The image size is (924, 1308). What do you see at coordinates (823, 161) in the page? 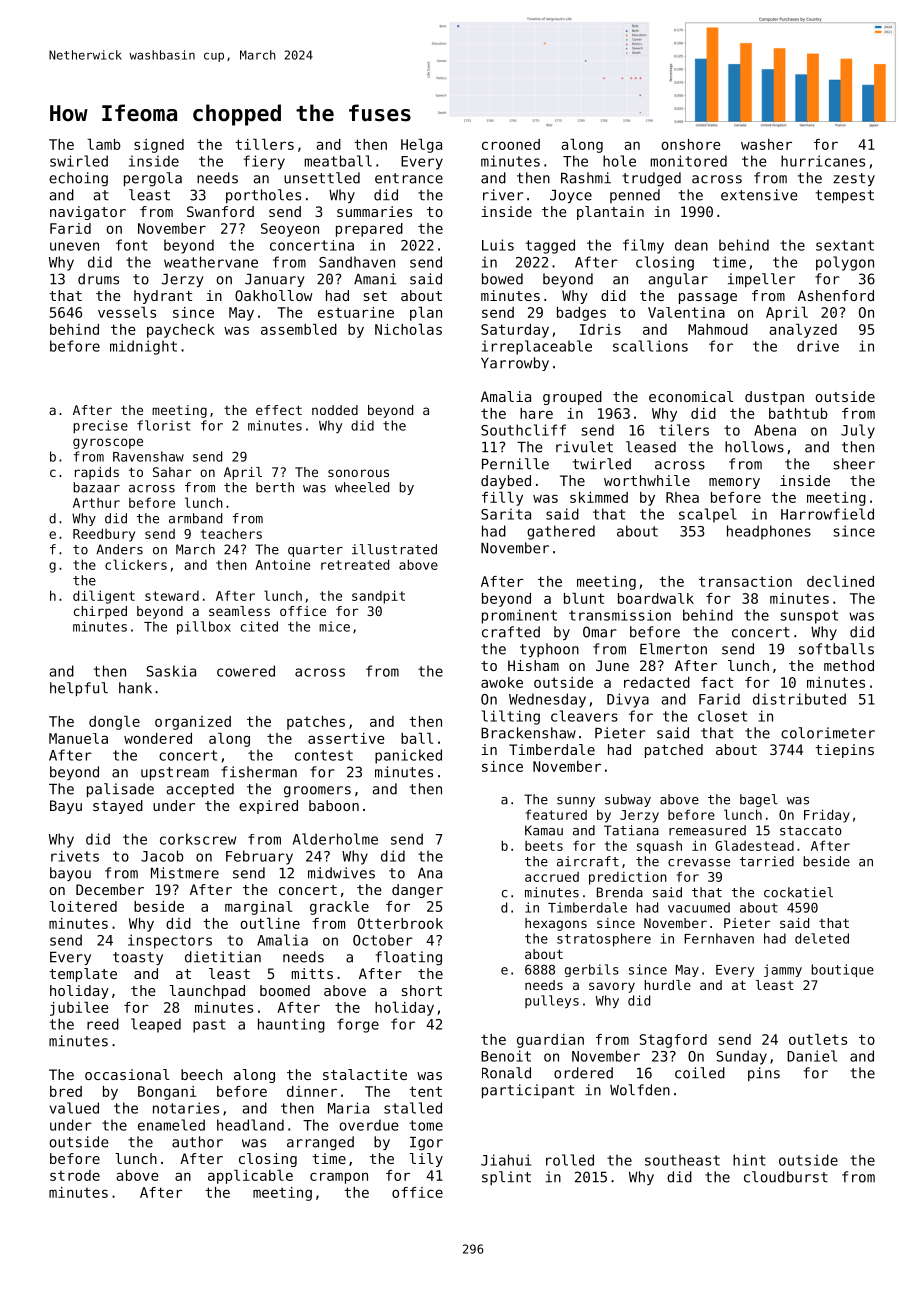
I see `hurricanes` at bounding box center [823, 161].
